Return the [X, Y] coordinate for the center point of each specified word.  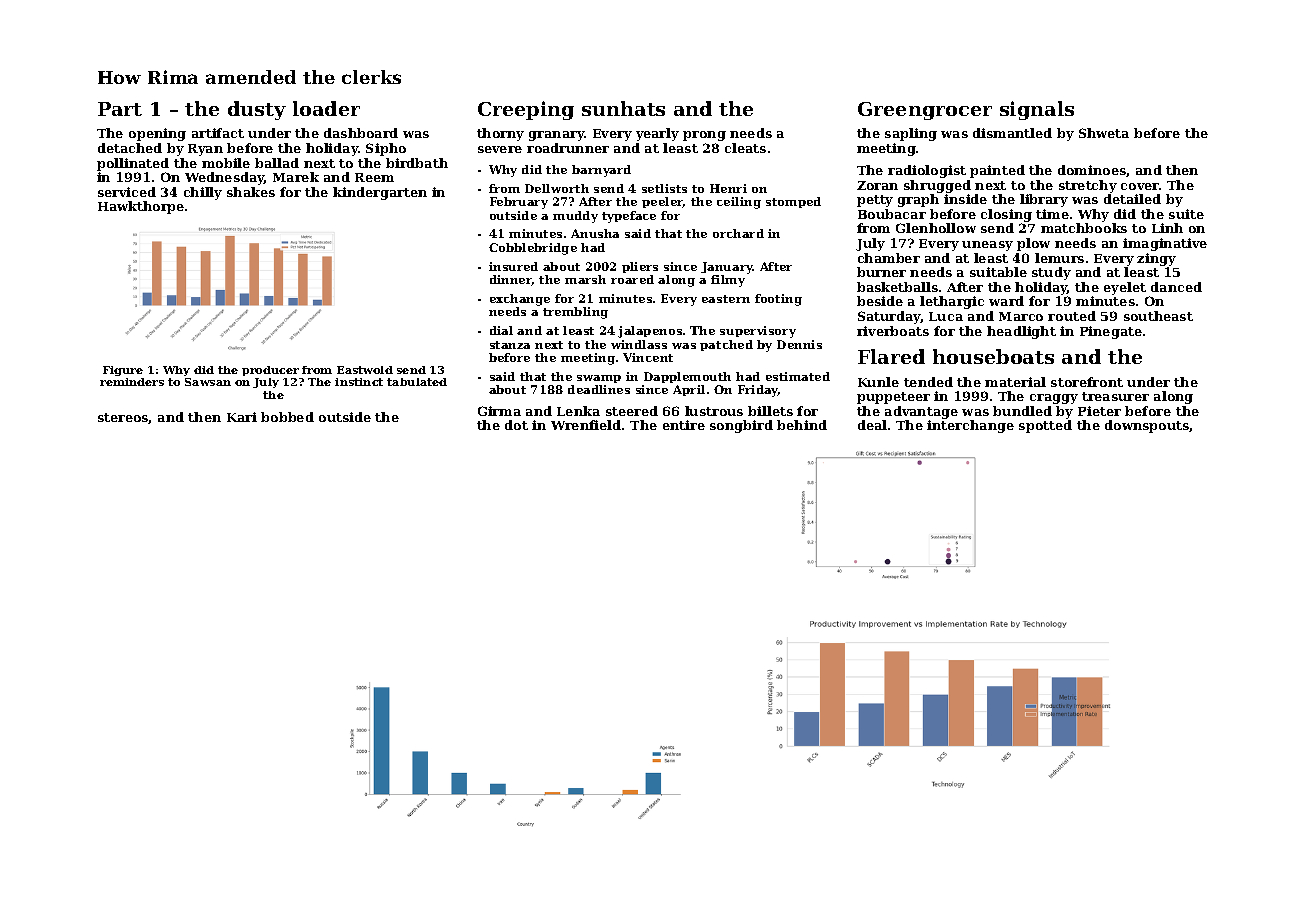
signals [1037, 110]
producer [270, 371]
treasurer [1115, 396]
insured [513, 266]
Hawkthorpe [141, 207]
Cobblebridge [533, 249]
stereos [123, 418]
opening [157, 134]
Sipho [386, 149]
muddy [575, 217]
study [1051, 273]
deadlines [599, 389]
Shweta [1104, 133]
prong [704, 136]
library [1044, 200]
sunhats [623, 108]
